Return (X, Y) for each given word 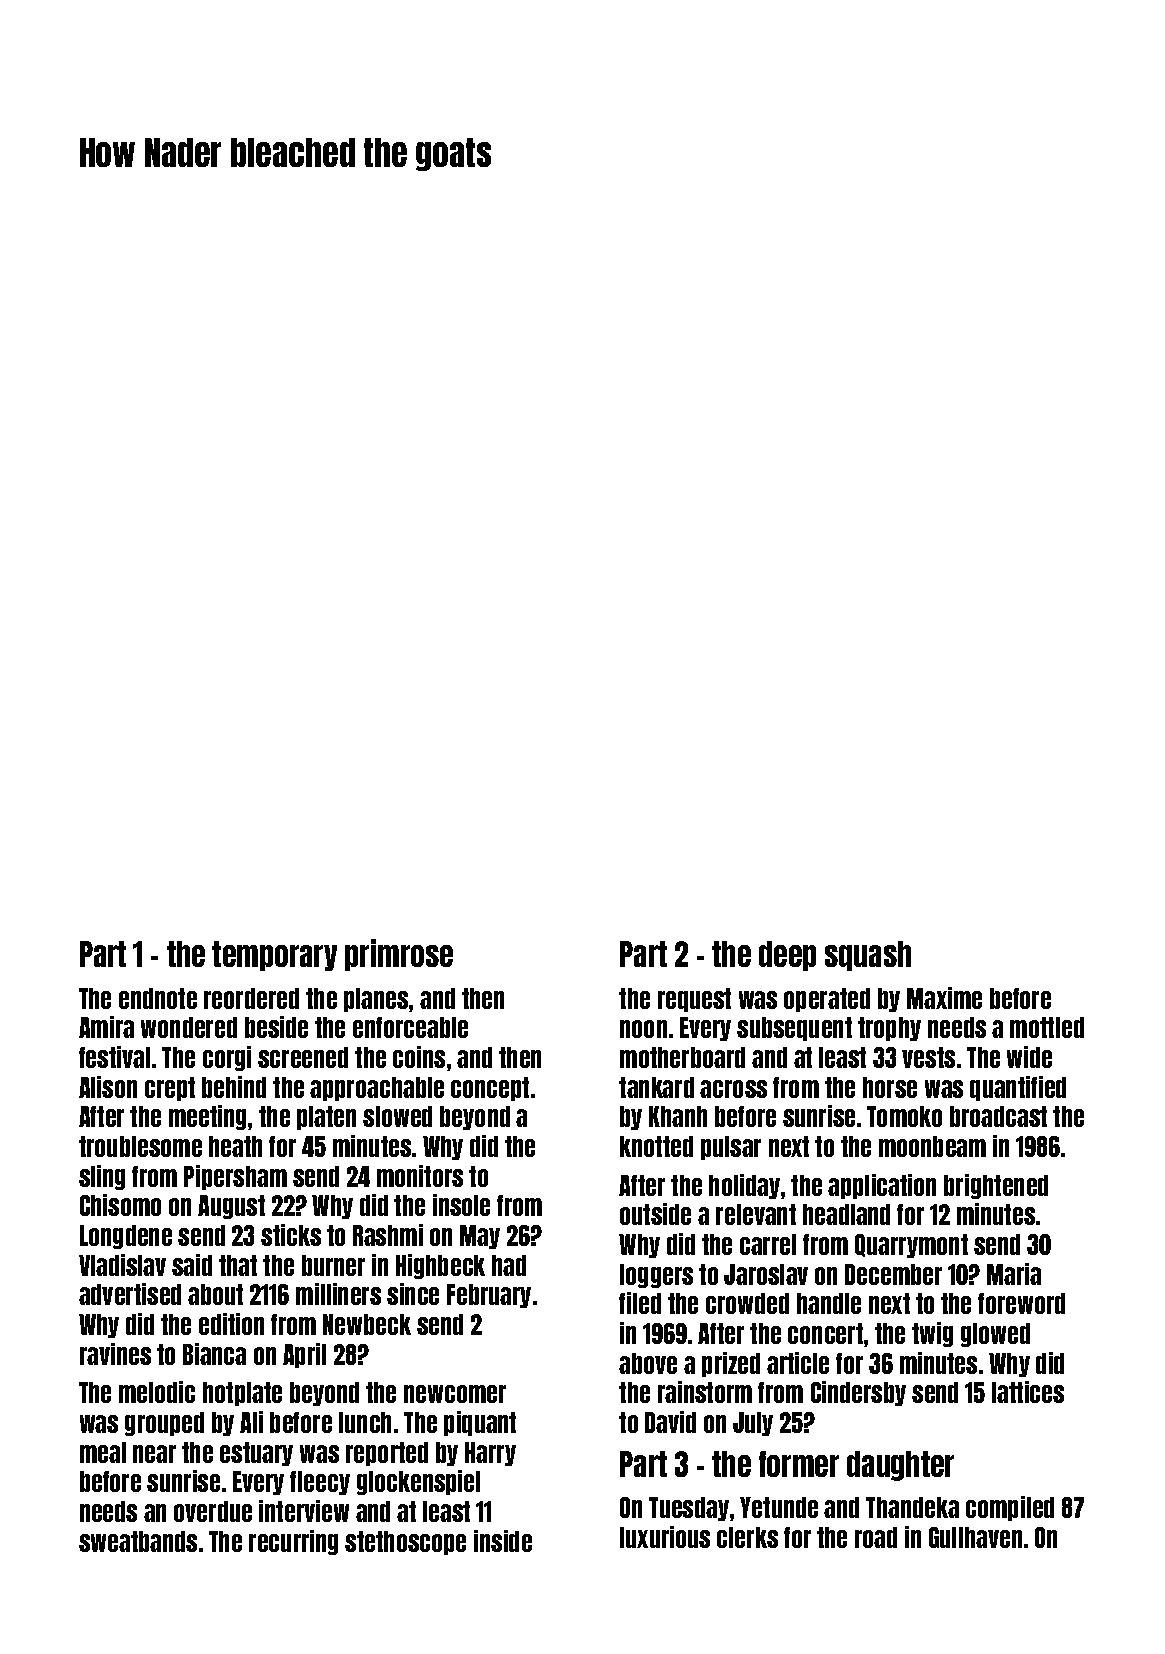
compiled (1010, 1508)
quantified (1018, 1088)
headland (846, 1214)
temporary (274, 956)
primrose (399, 955)
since (413, 1294)
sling (102, 1177)
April (304, 1355)
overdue (213, 1511)
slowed (397, 1116)
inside (503, 1541)
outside (655, 1214)
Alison (108, 1087)
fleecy (320, 1483)
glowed (995, 1335)
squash (868, 956)
